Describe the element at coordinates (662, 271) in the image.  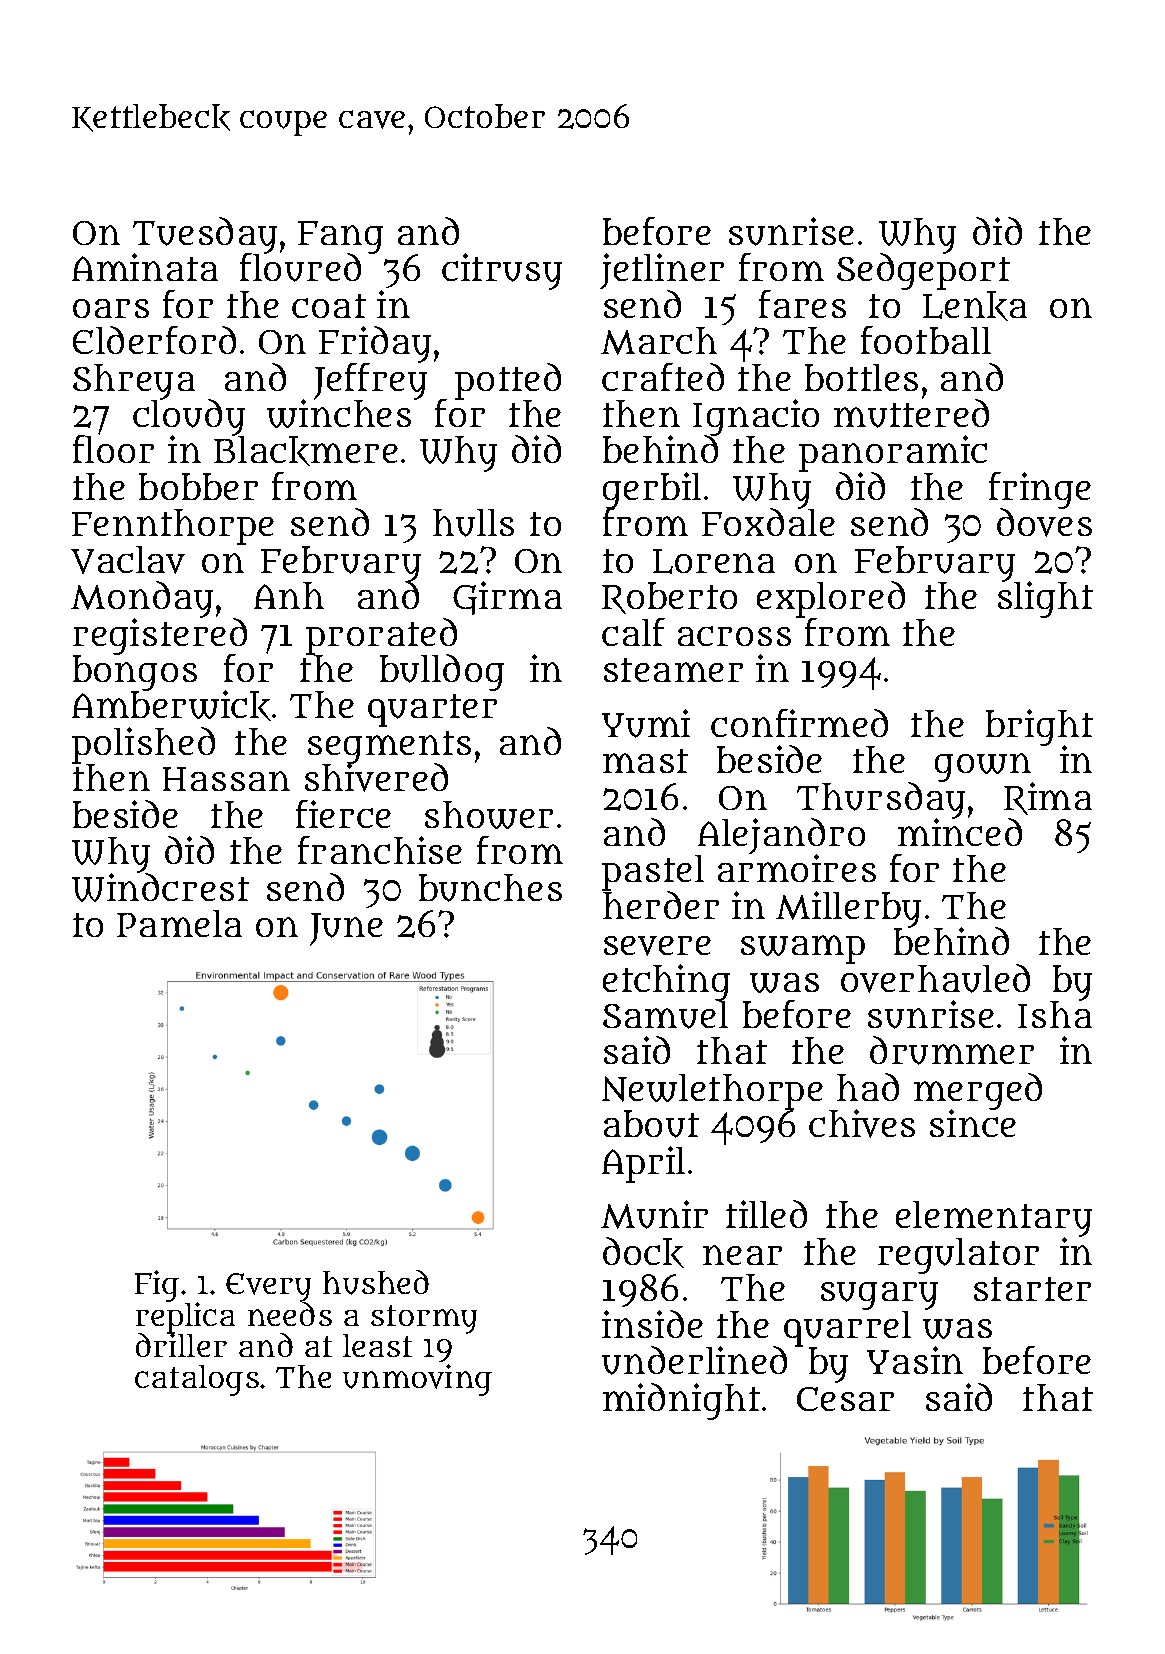
I see `jetliner` at that location.
